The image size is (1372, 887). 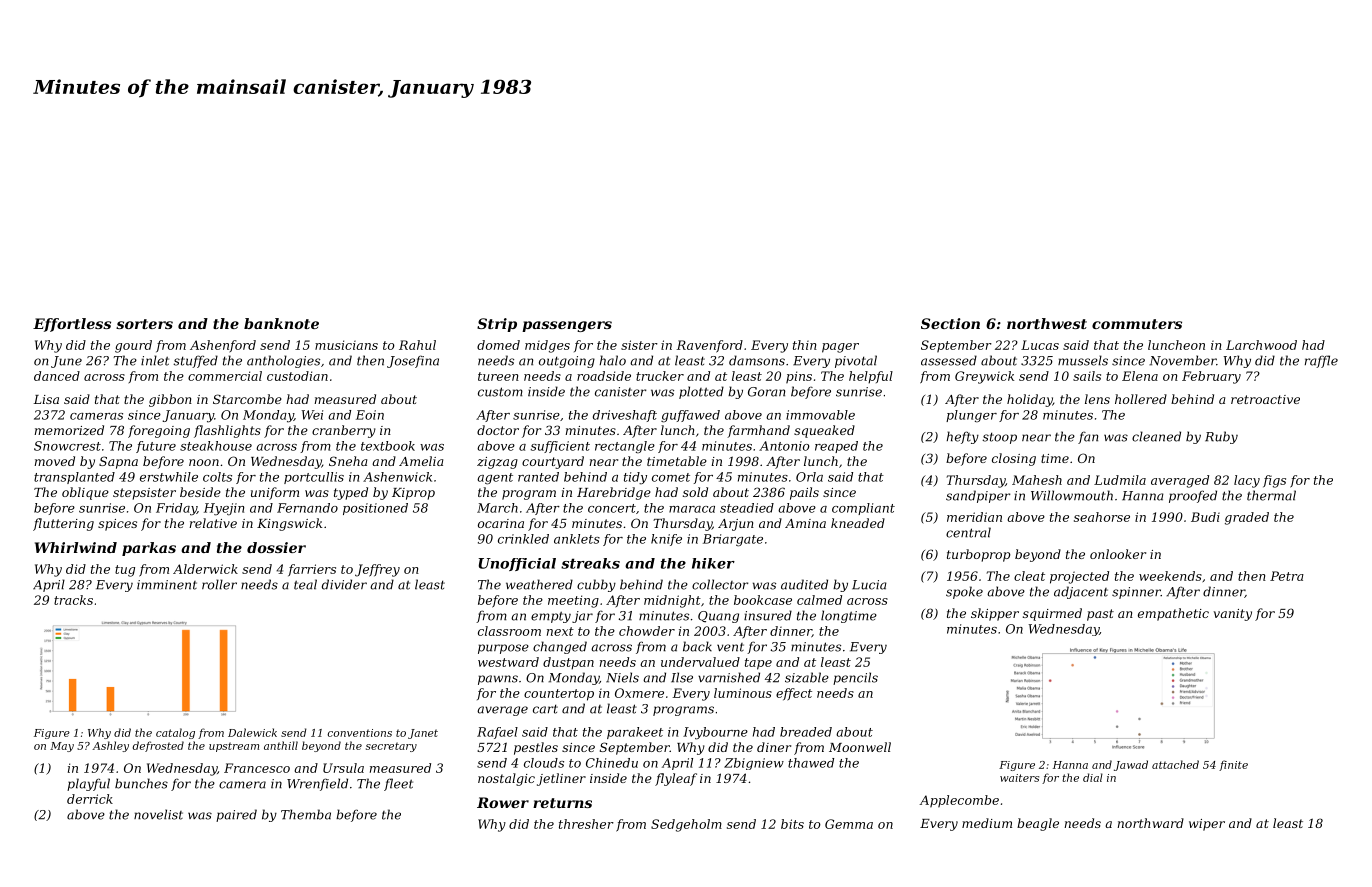 I want to click on sizable, so click(x=807, y=677).
